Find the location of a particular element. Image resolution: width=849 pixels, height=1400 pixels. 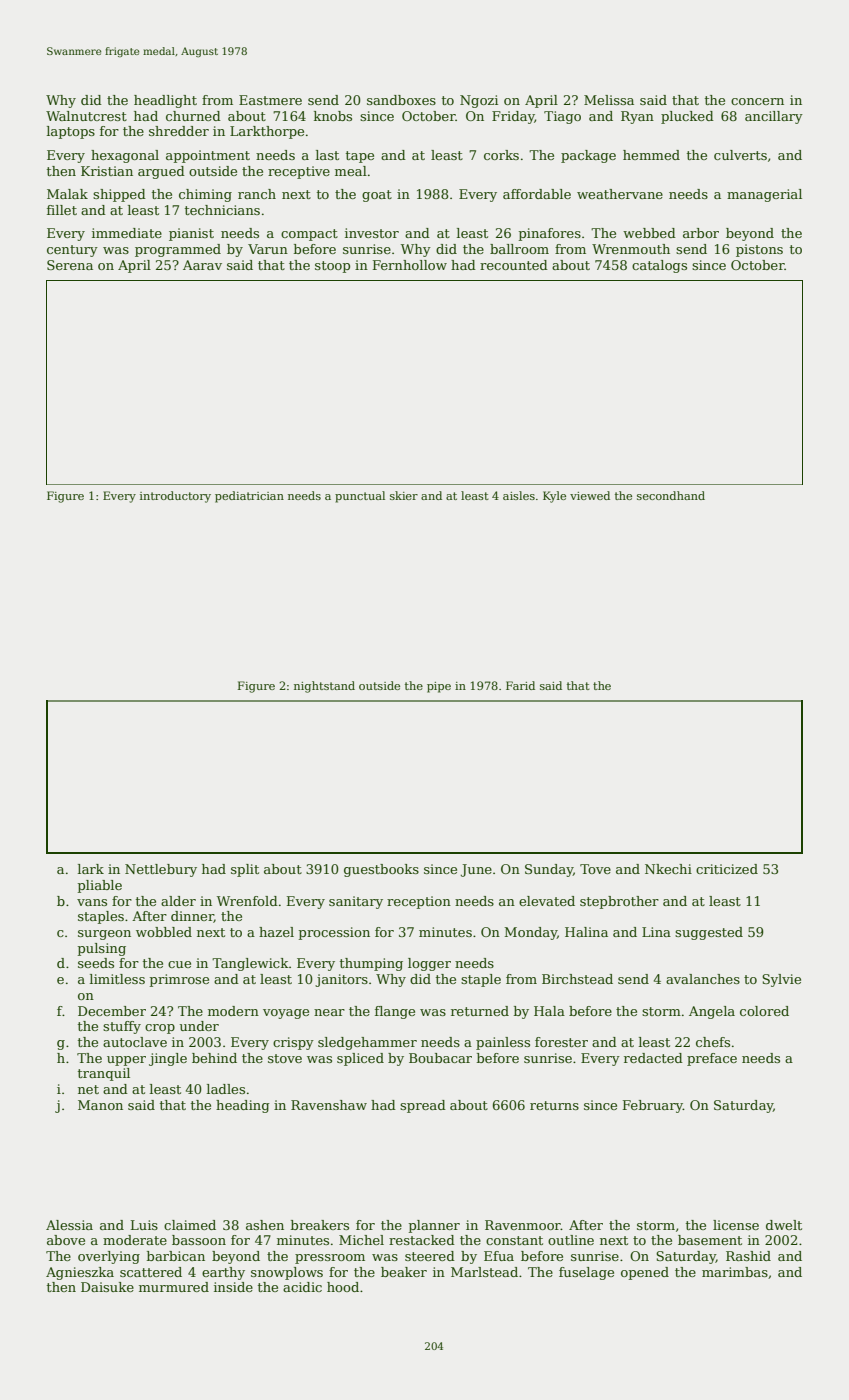

pipe is located at coordinates (439, 687).
